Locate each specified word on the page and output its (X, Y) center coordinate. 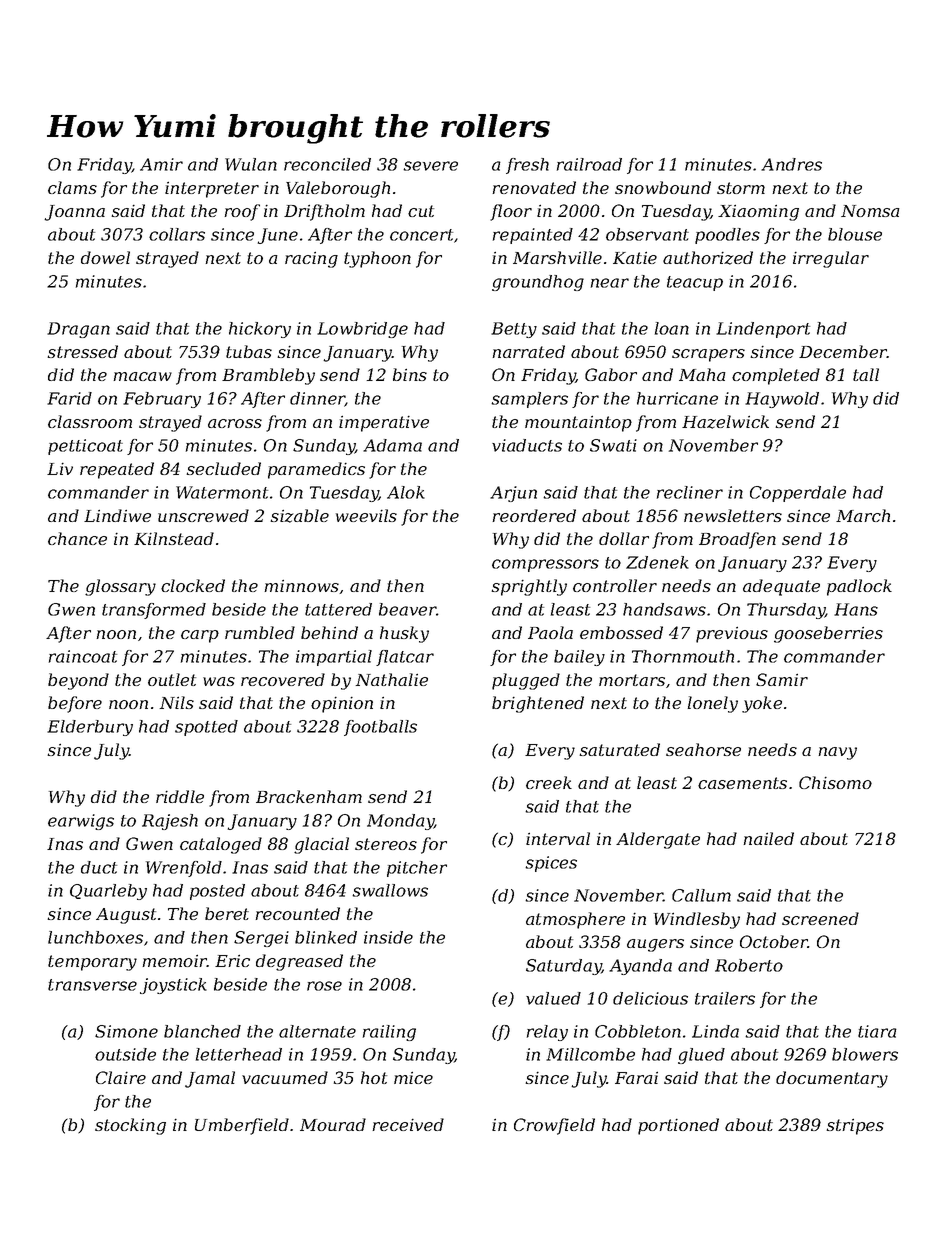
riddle (180, 796)
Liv (60, 469)
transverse (92, 985)
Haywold (782, 400)
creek (549, 782)
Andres (791, 164)
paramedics (316, 470)
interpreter (212, 189)
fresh (527, 166)
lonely (712, 704)
